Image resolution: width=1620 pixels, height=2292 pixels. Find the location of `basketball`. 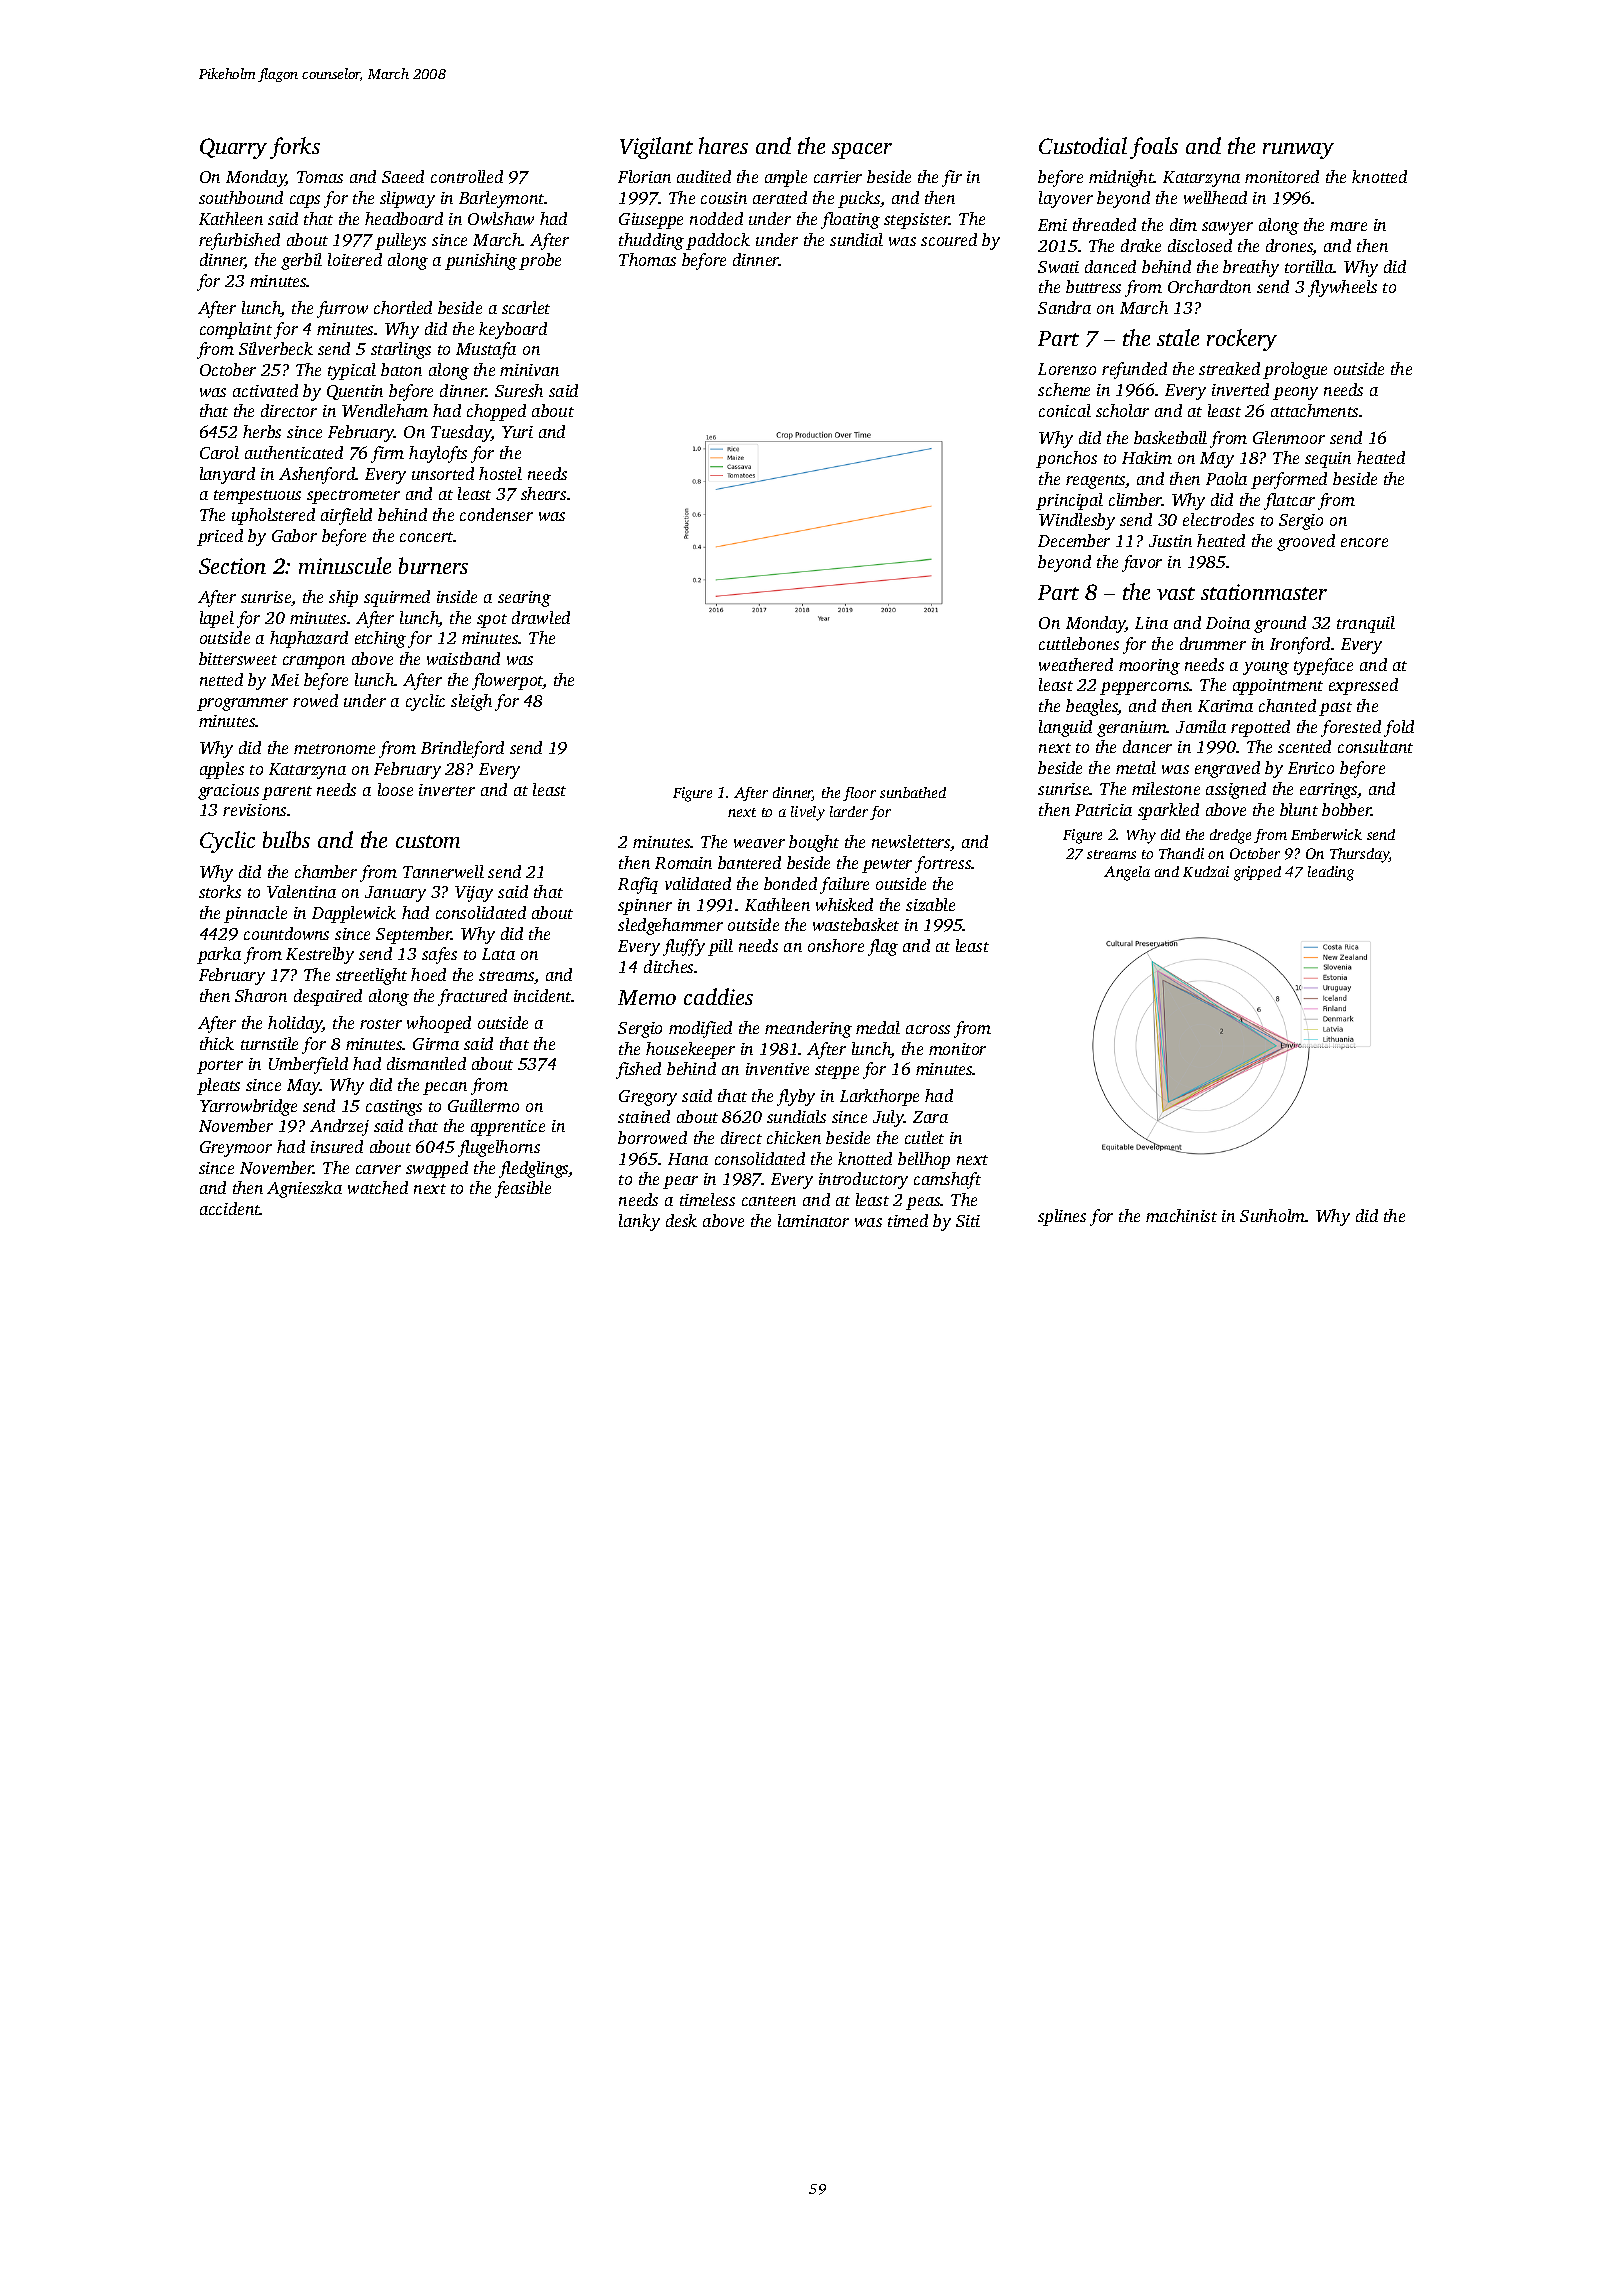

basketball is located at coordinates (1170, 437).
